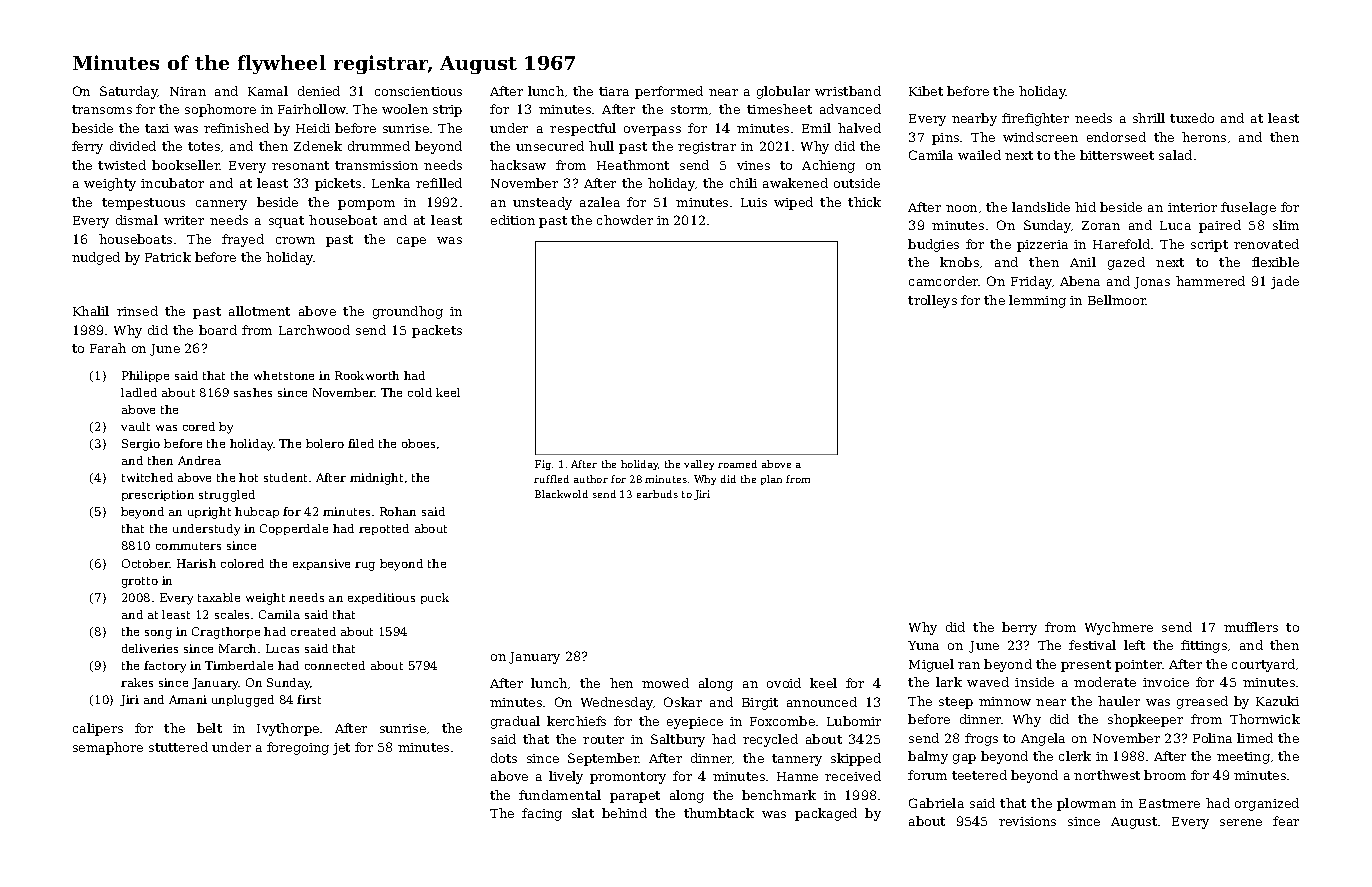 The width and height of the image is (1372, 887). I want to click on roamed, so click(737, 464).
